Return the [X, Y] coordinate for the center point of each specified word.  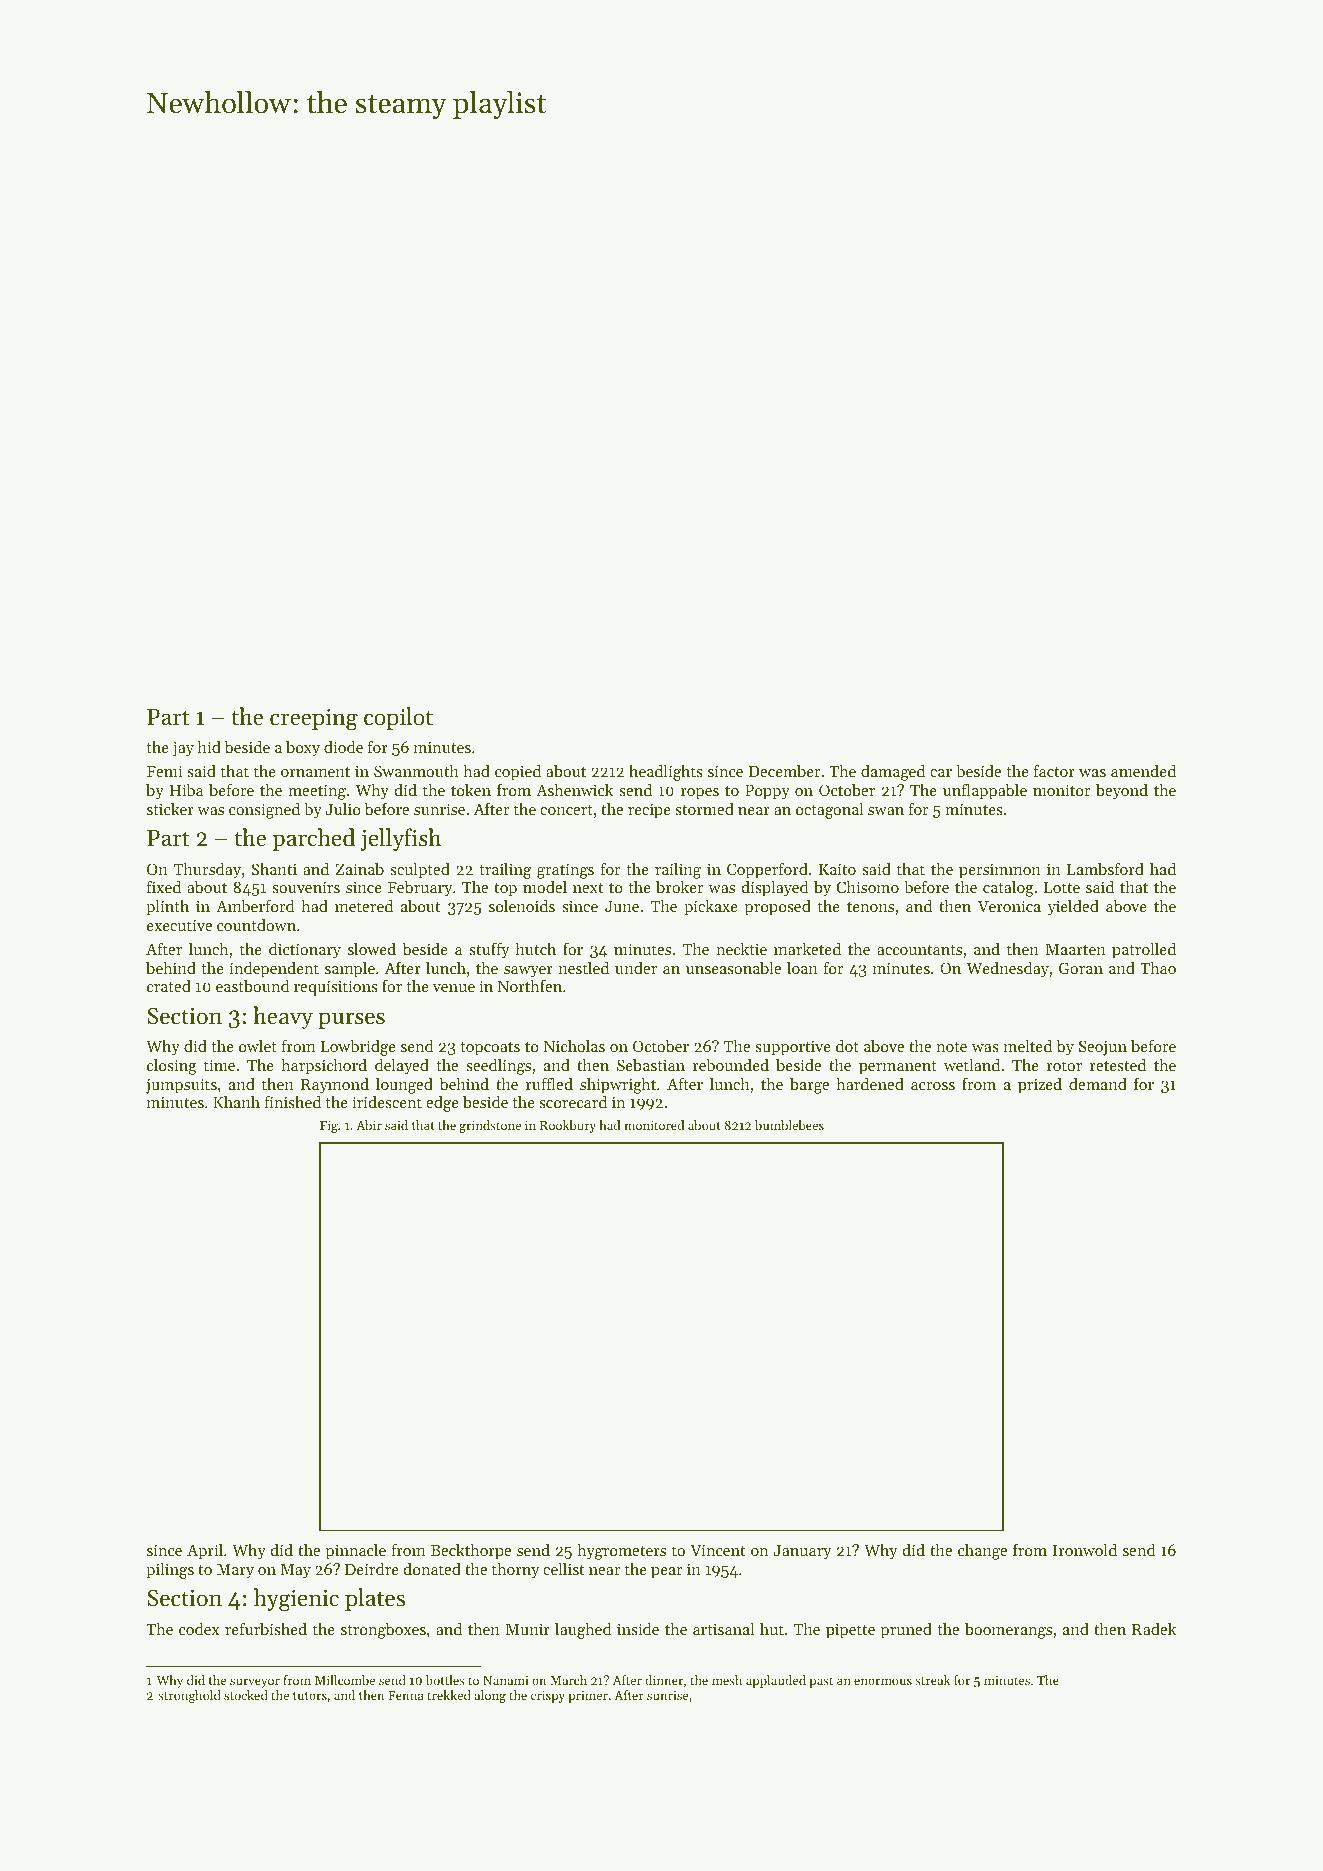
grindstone [490, 1126]
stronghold [189, 1696]
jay [183, 749]
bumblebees [789, 1125]
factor [1054, 770]
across [933, 1086]
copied [518, 773]
